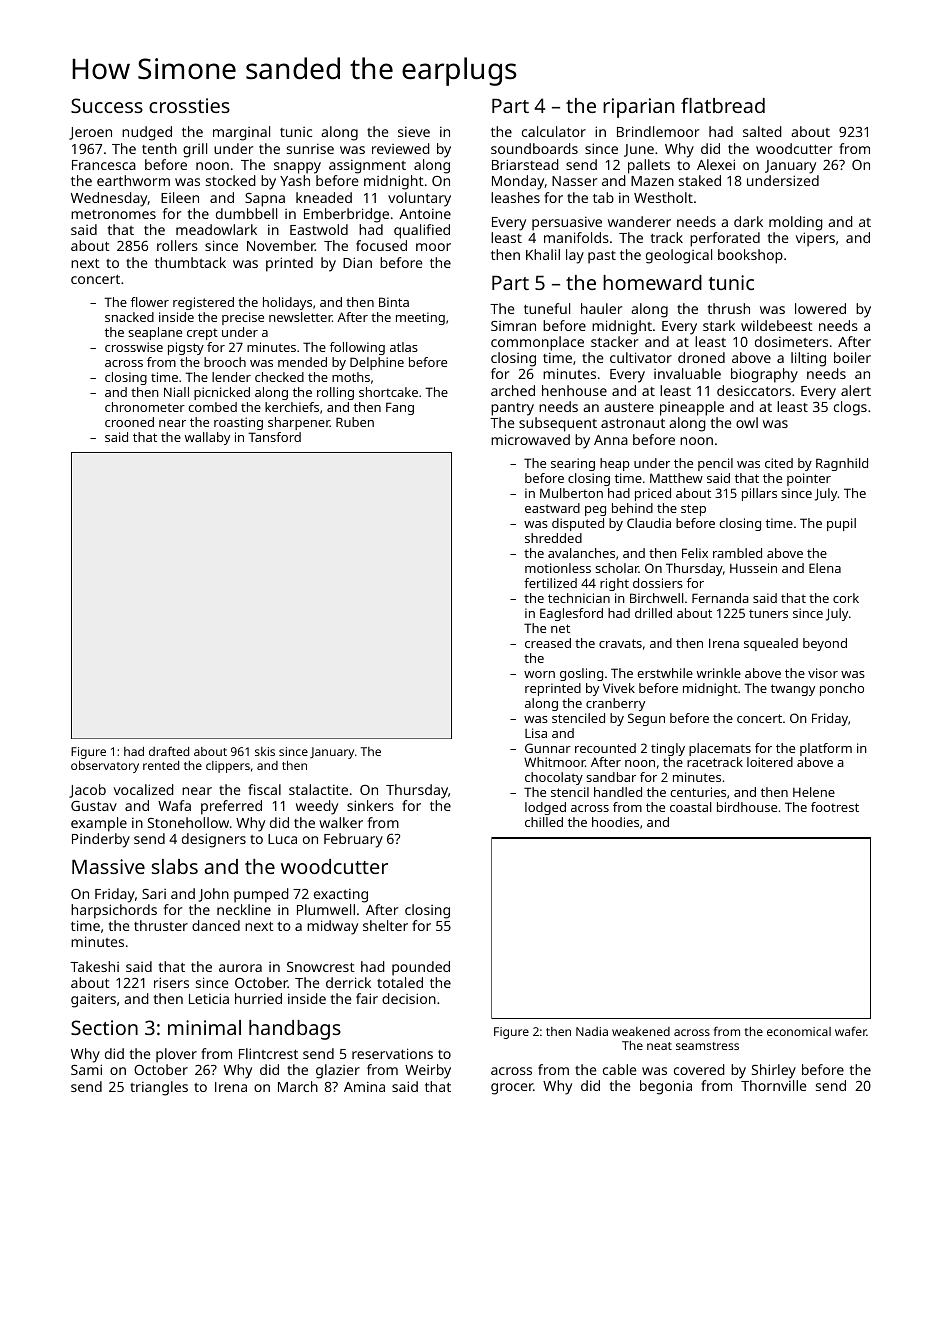  I want to click on Sami, so click(86, 1069).
